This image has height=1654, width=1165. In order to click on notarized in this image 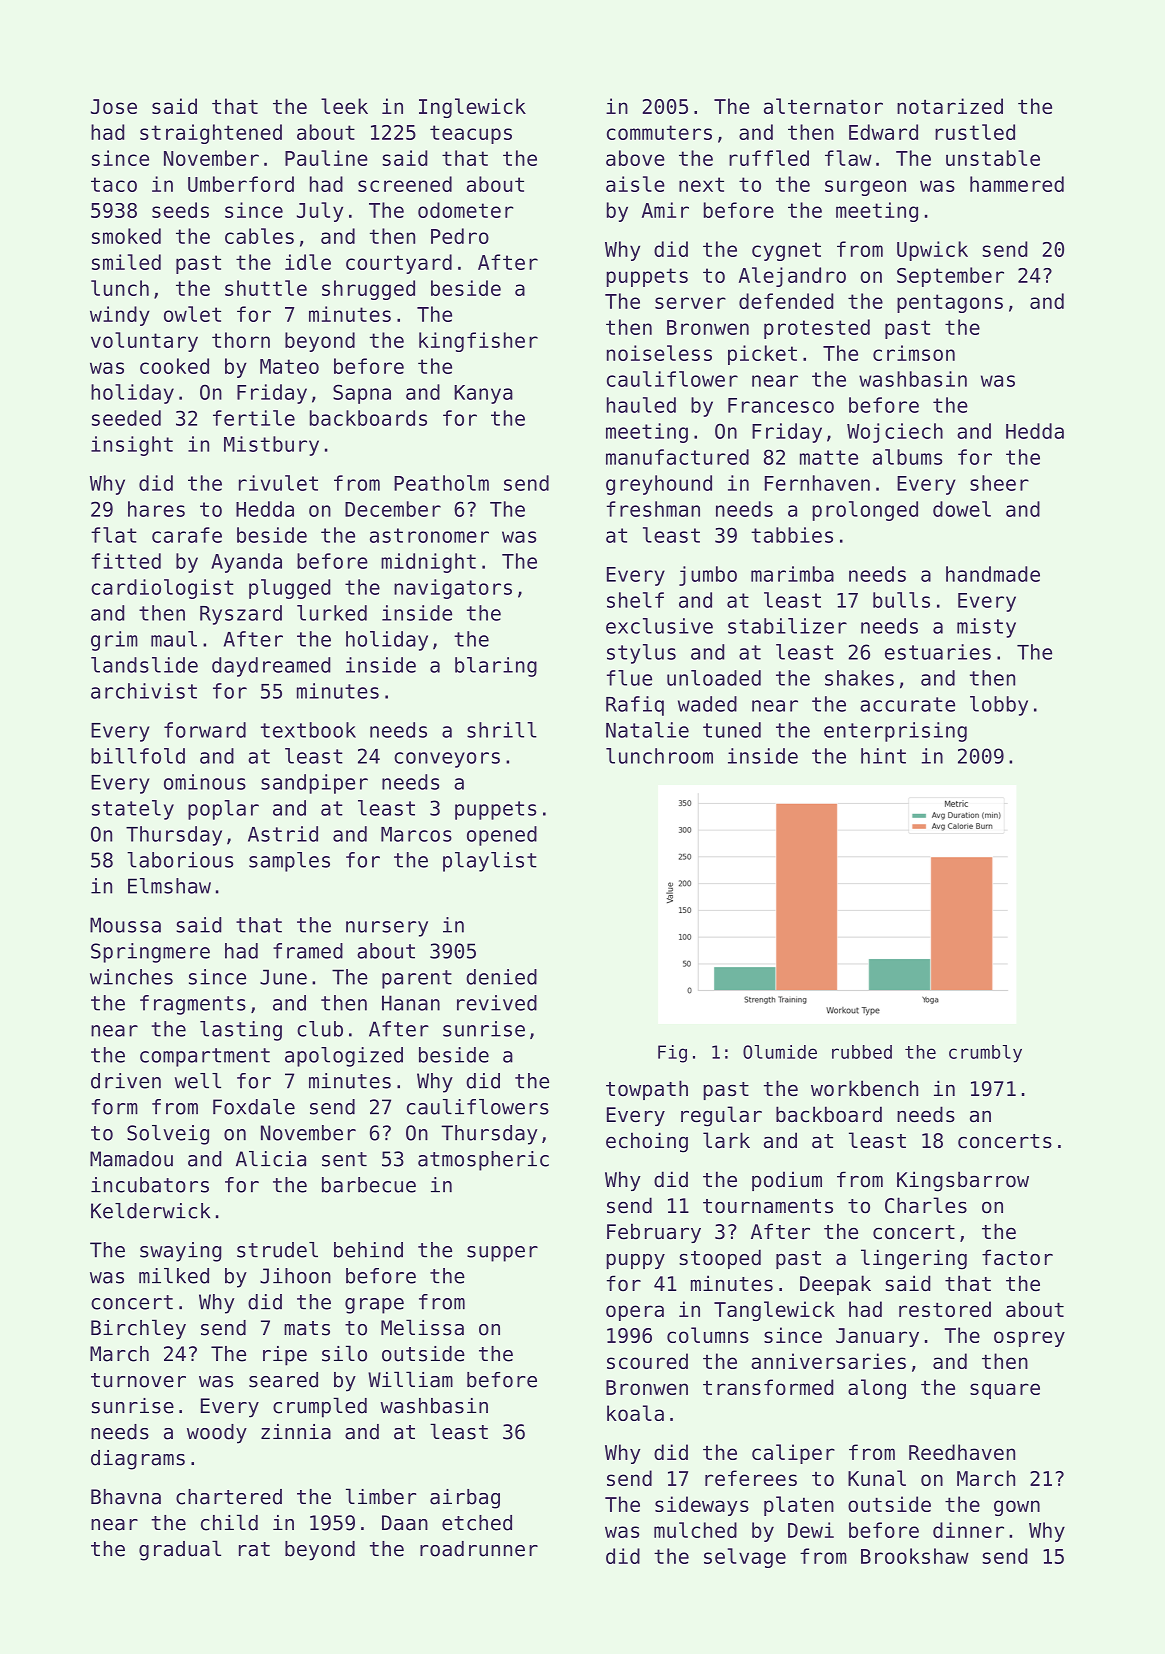, I will do `click(950, 106)`.
